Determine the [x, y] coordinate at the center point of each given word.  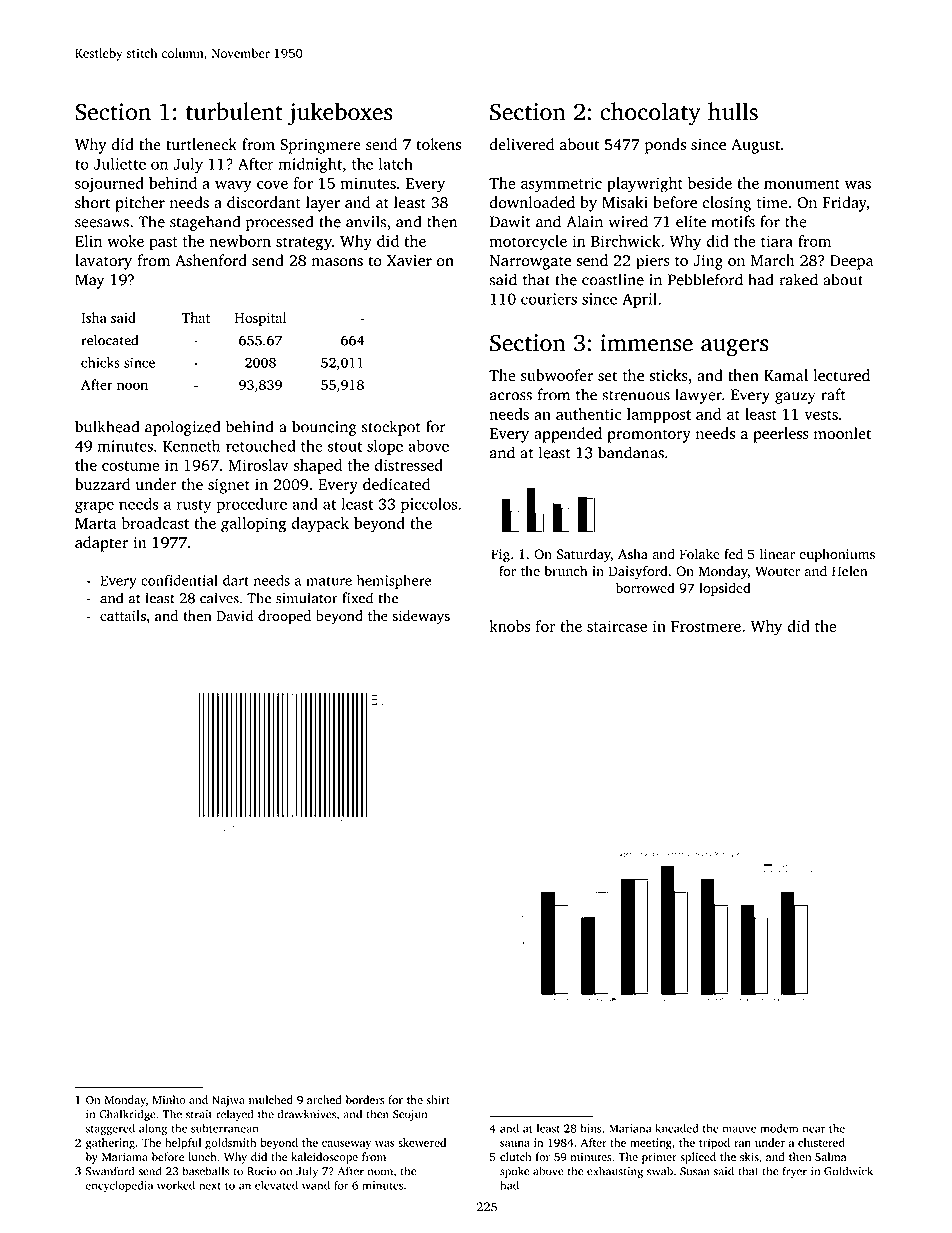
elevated [276, 1185]
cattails [123, 615]
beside [710, 183]
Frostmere [706, 626]
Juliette [120, 164]
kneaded [677, 1128]
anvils [366, 221]
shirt [438, 1099]
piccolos [429, 505]
